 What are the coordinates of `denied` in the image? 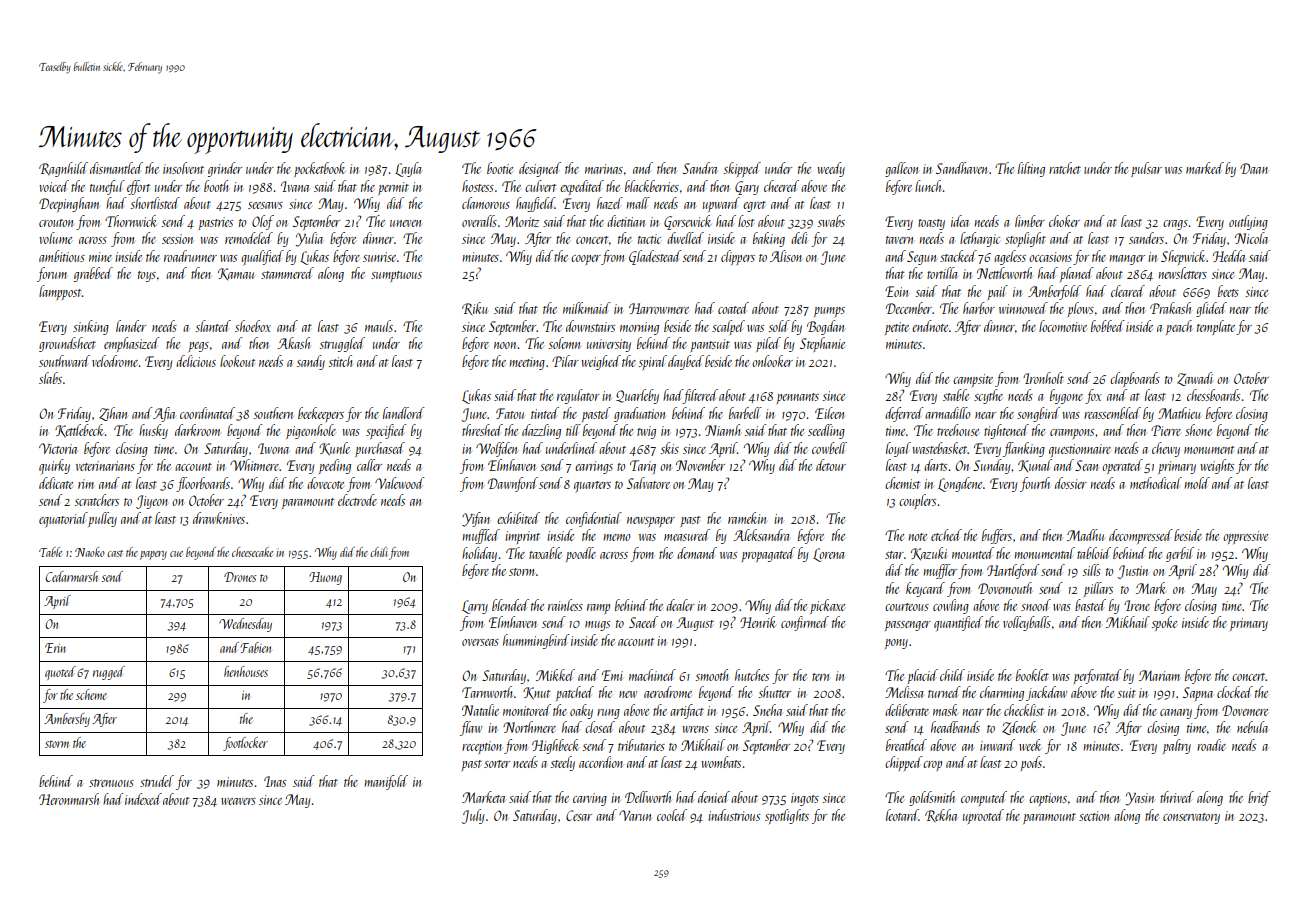 It's located at (714, 797).
